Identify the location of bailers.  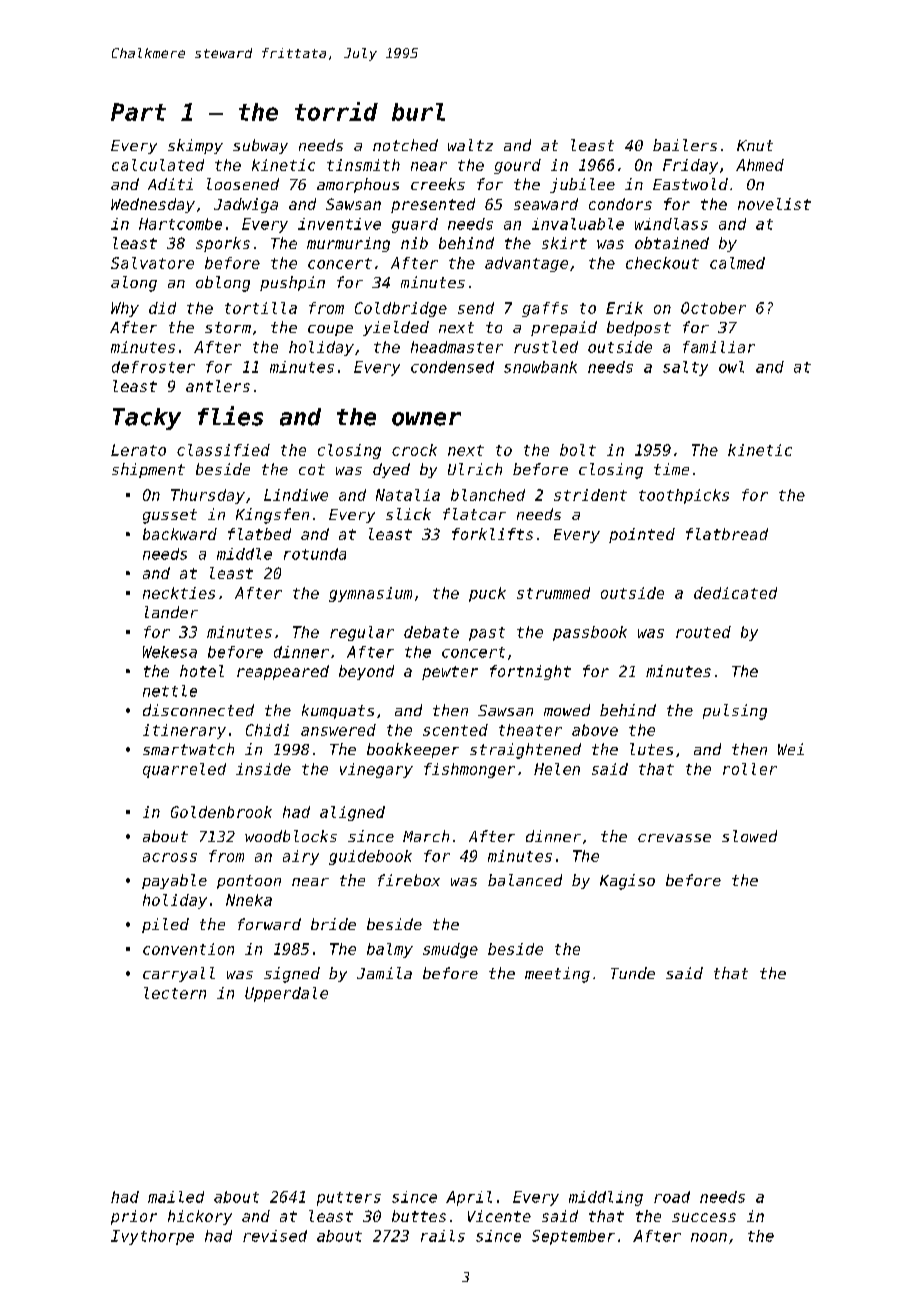
(685, 145).
